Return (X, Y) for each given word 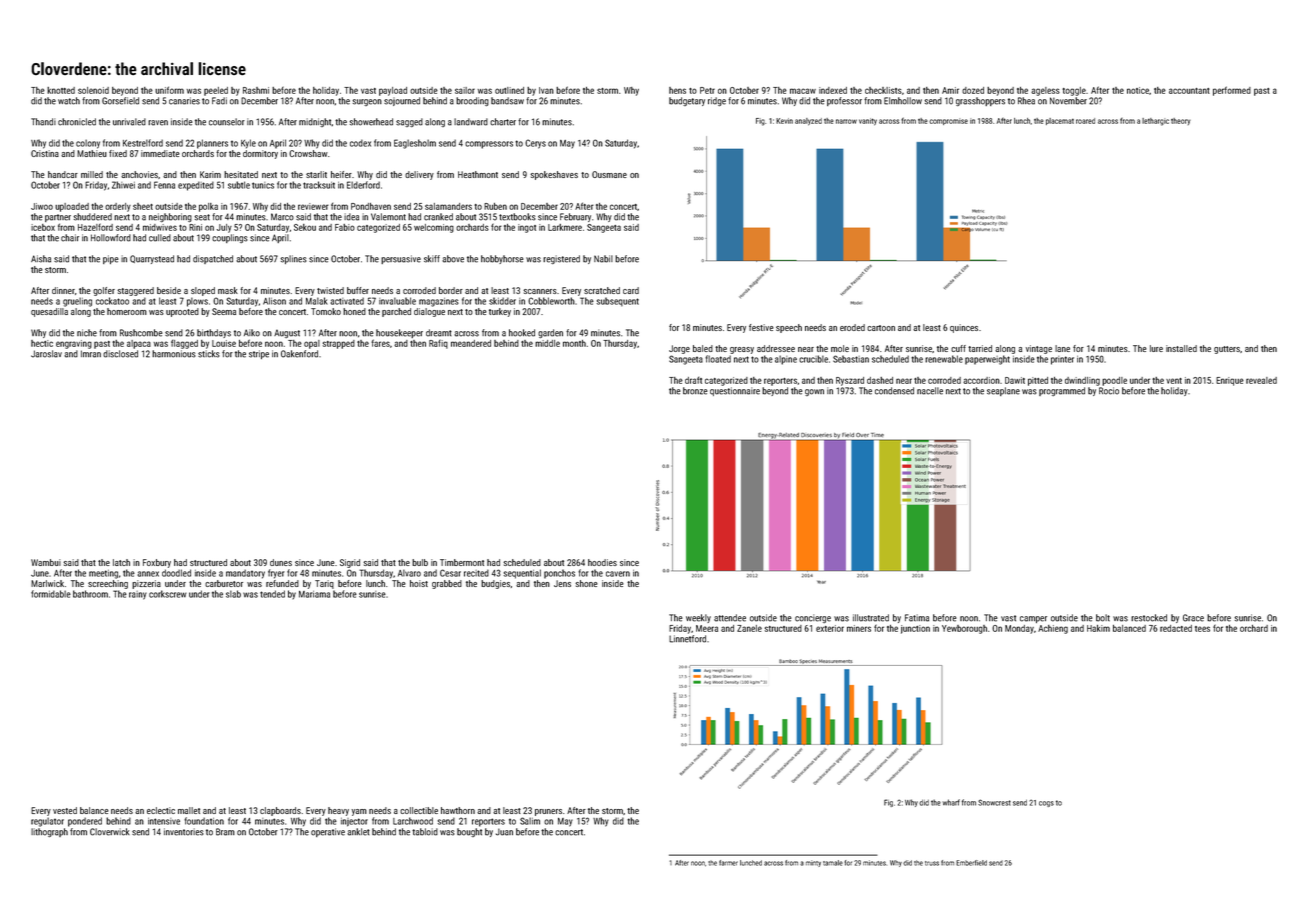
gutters (1227, 350)
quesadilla (49, 312)
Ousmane (609, 174)
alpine (786, 360)
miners (859, 628)
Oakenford (299, 354)
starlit (316, 174)
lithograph (49, 832)
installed (1181, 348)
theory (1181, 121)
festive (761, 327)
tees (1202, 629)
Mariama (314, 594)
